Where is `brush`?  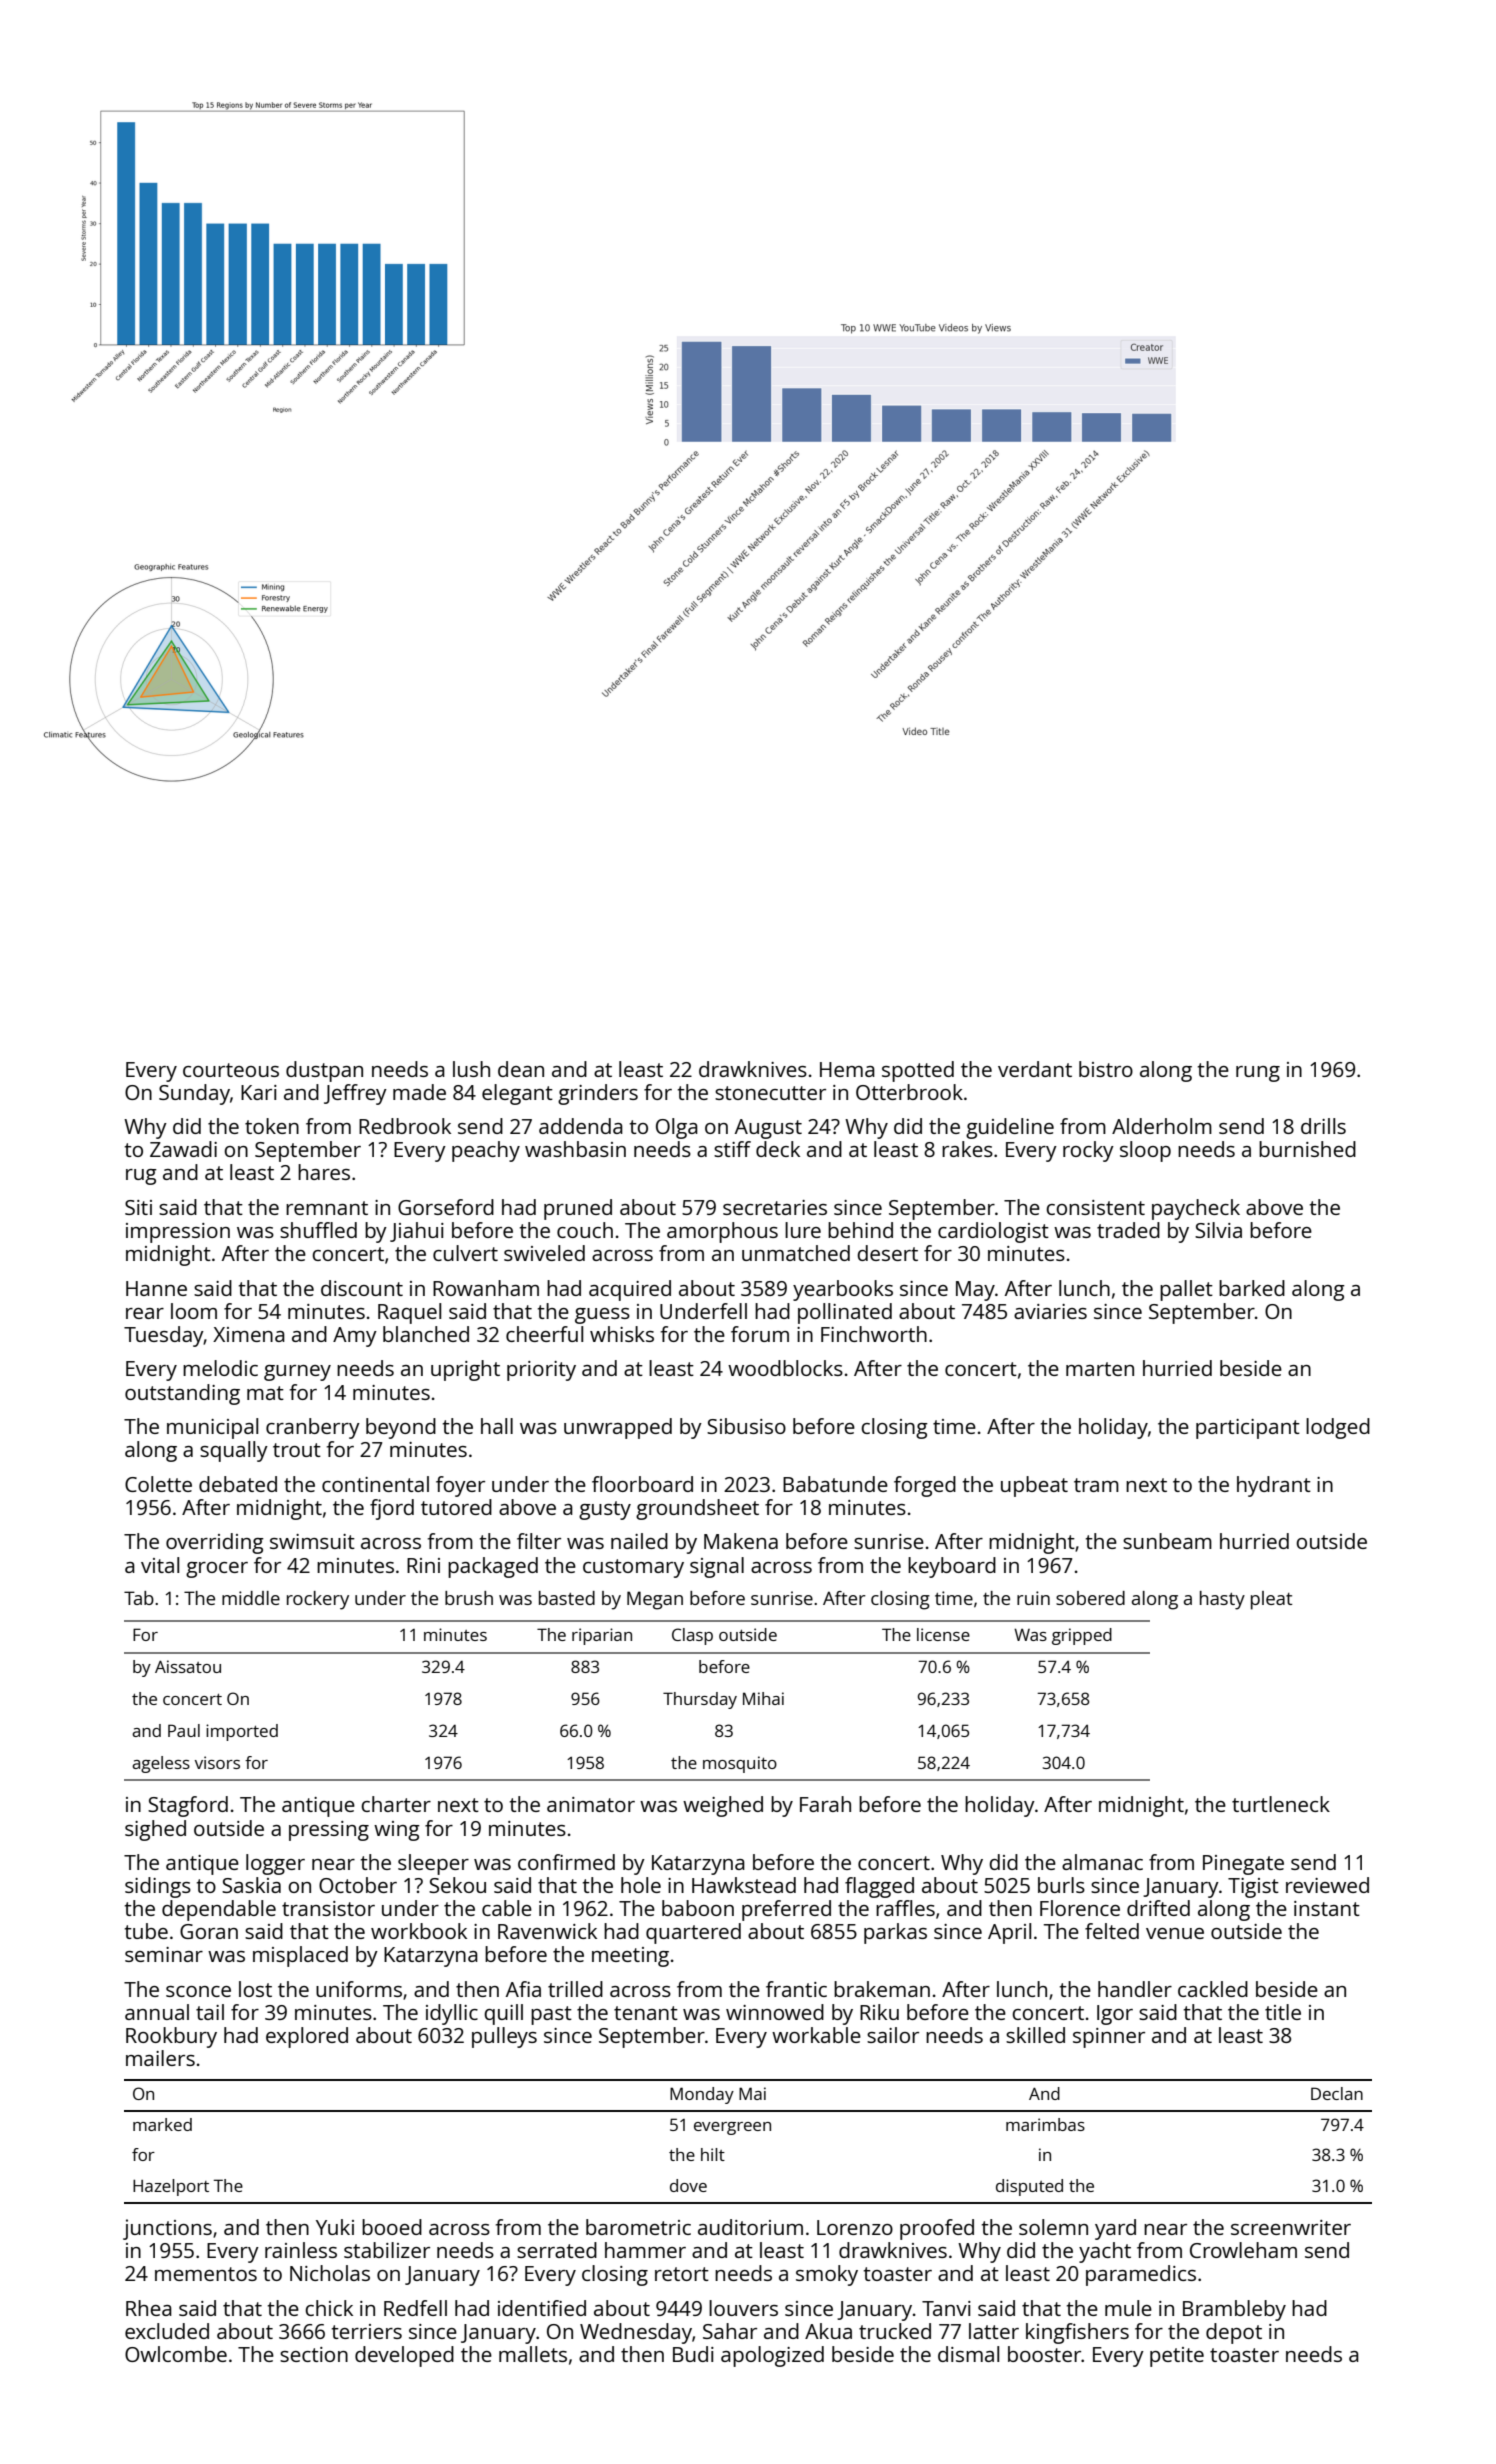
brush is located at coordinates (469, 1598).
